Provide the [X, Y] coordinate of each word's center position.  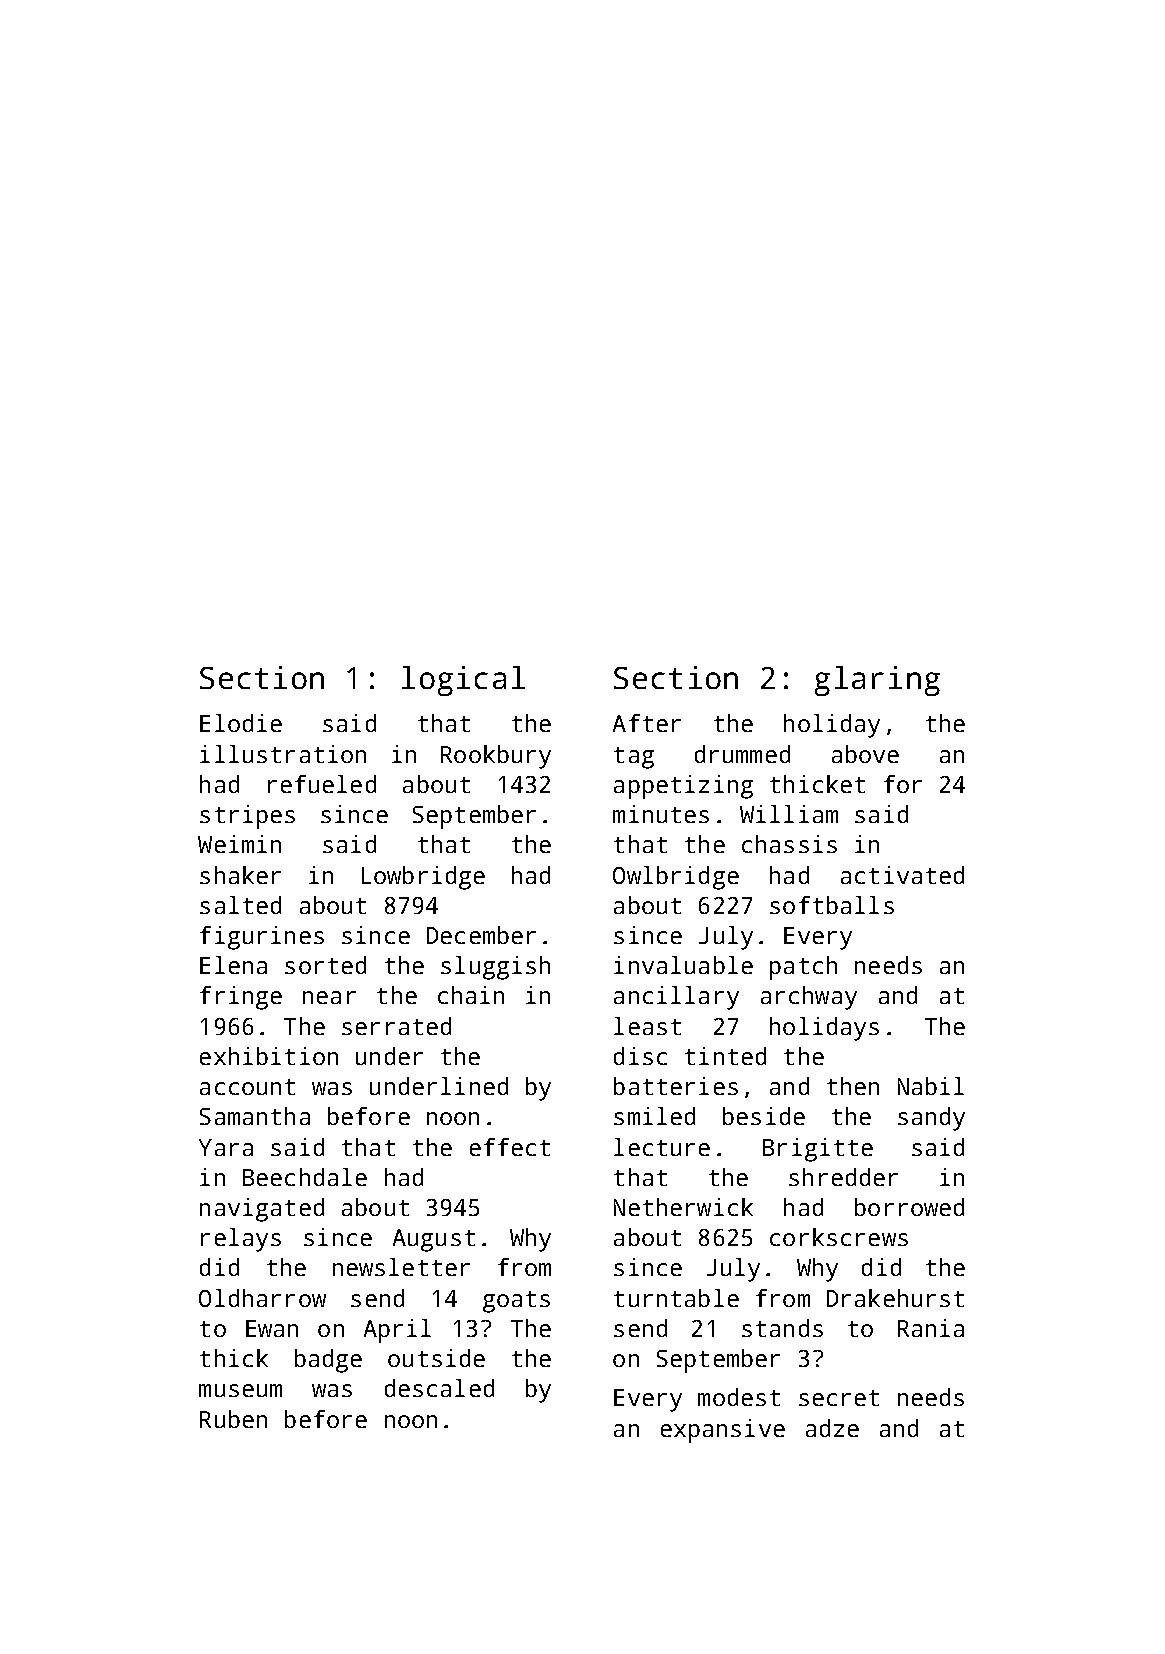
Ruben [233, 1419]
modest [739, 1397]
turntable [676, 1298]
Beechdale [305, 1177]
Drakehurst [895, 1298]
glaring [877, 681]
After [647, 723]
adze [832, 1428]
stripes [247, 817]
